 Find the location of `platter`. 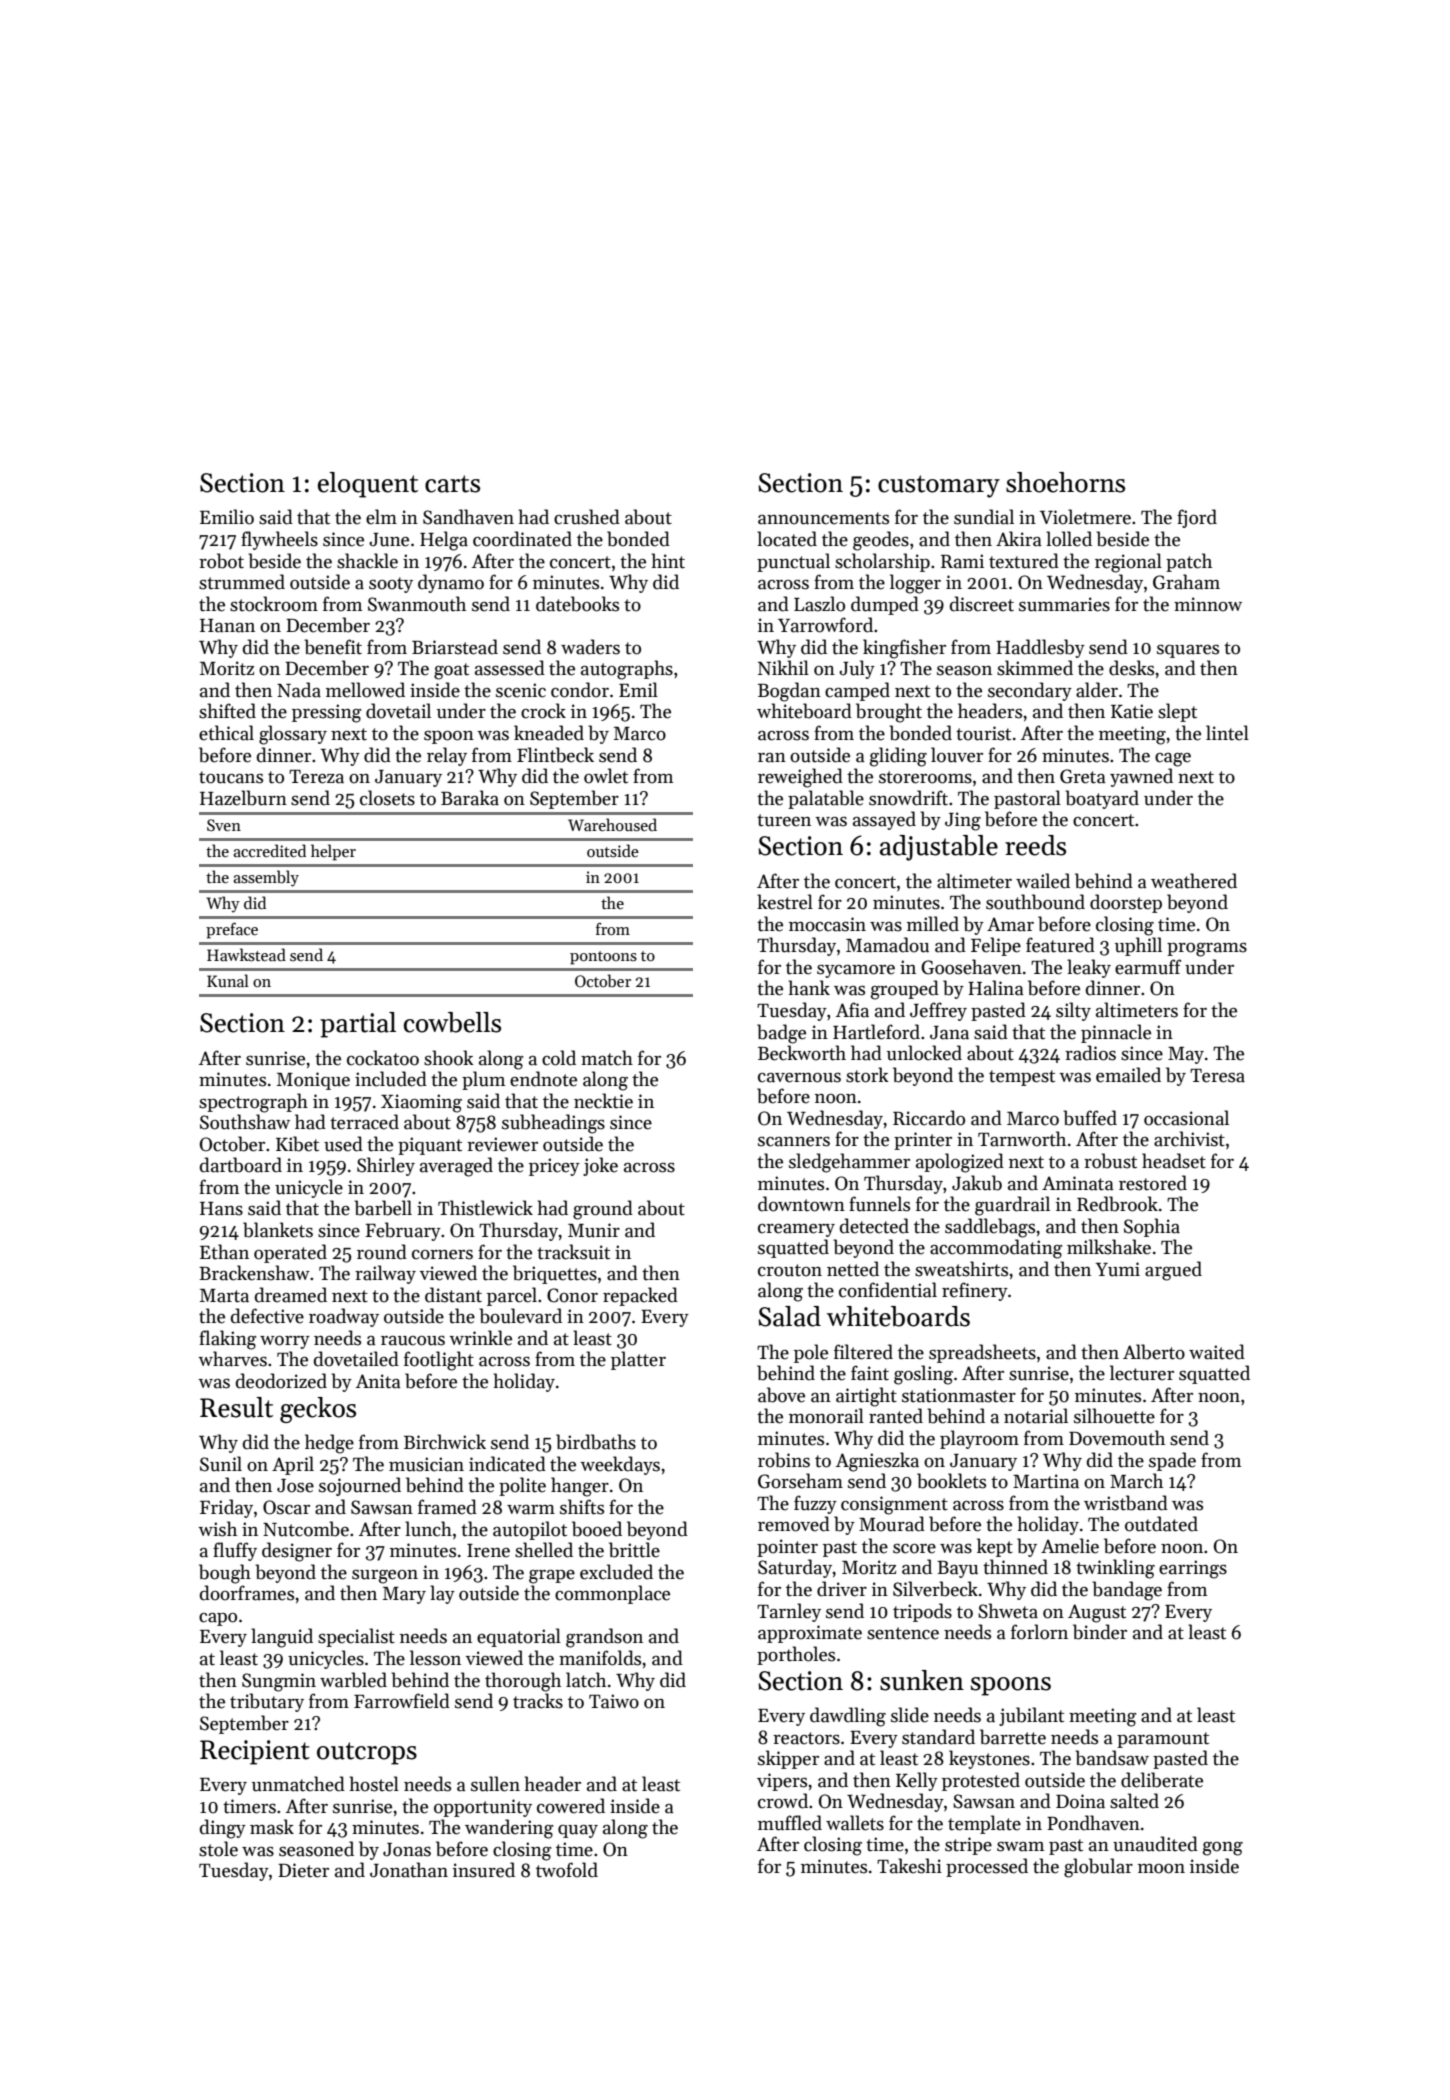

platter is located at coordinates (638, 1360).
